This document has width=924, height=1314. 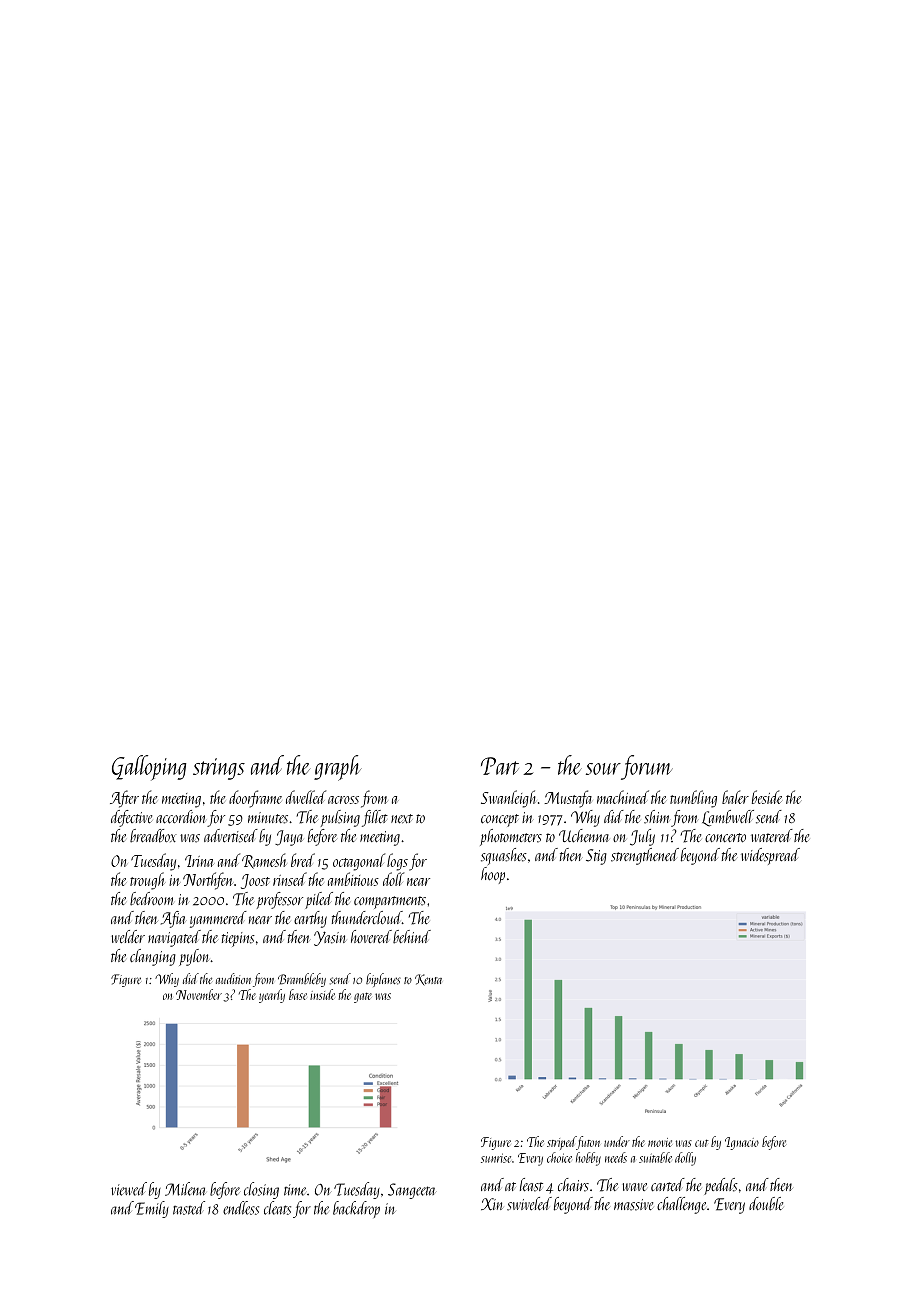 I want to click on sunrise, so click(x=496, y=1158).
